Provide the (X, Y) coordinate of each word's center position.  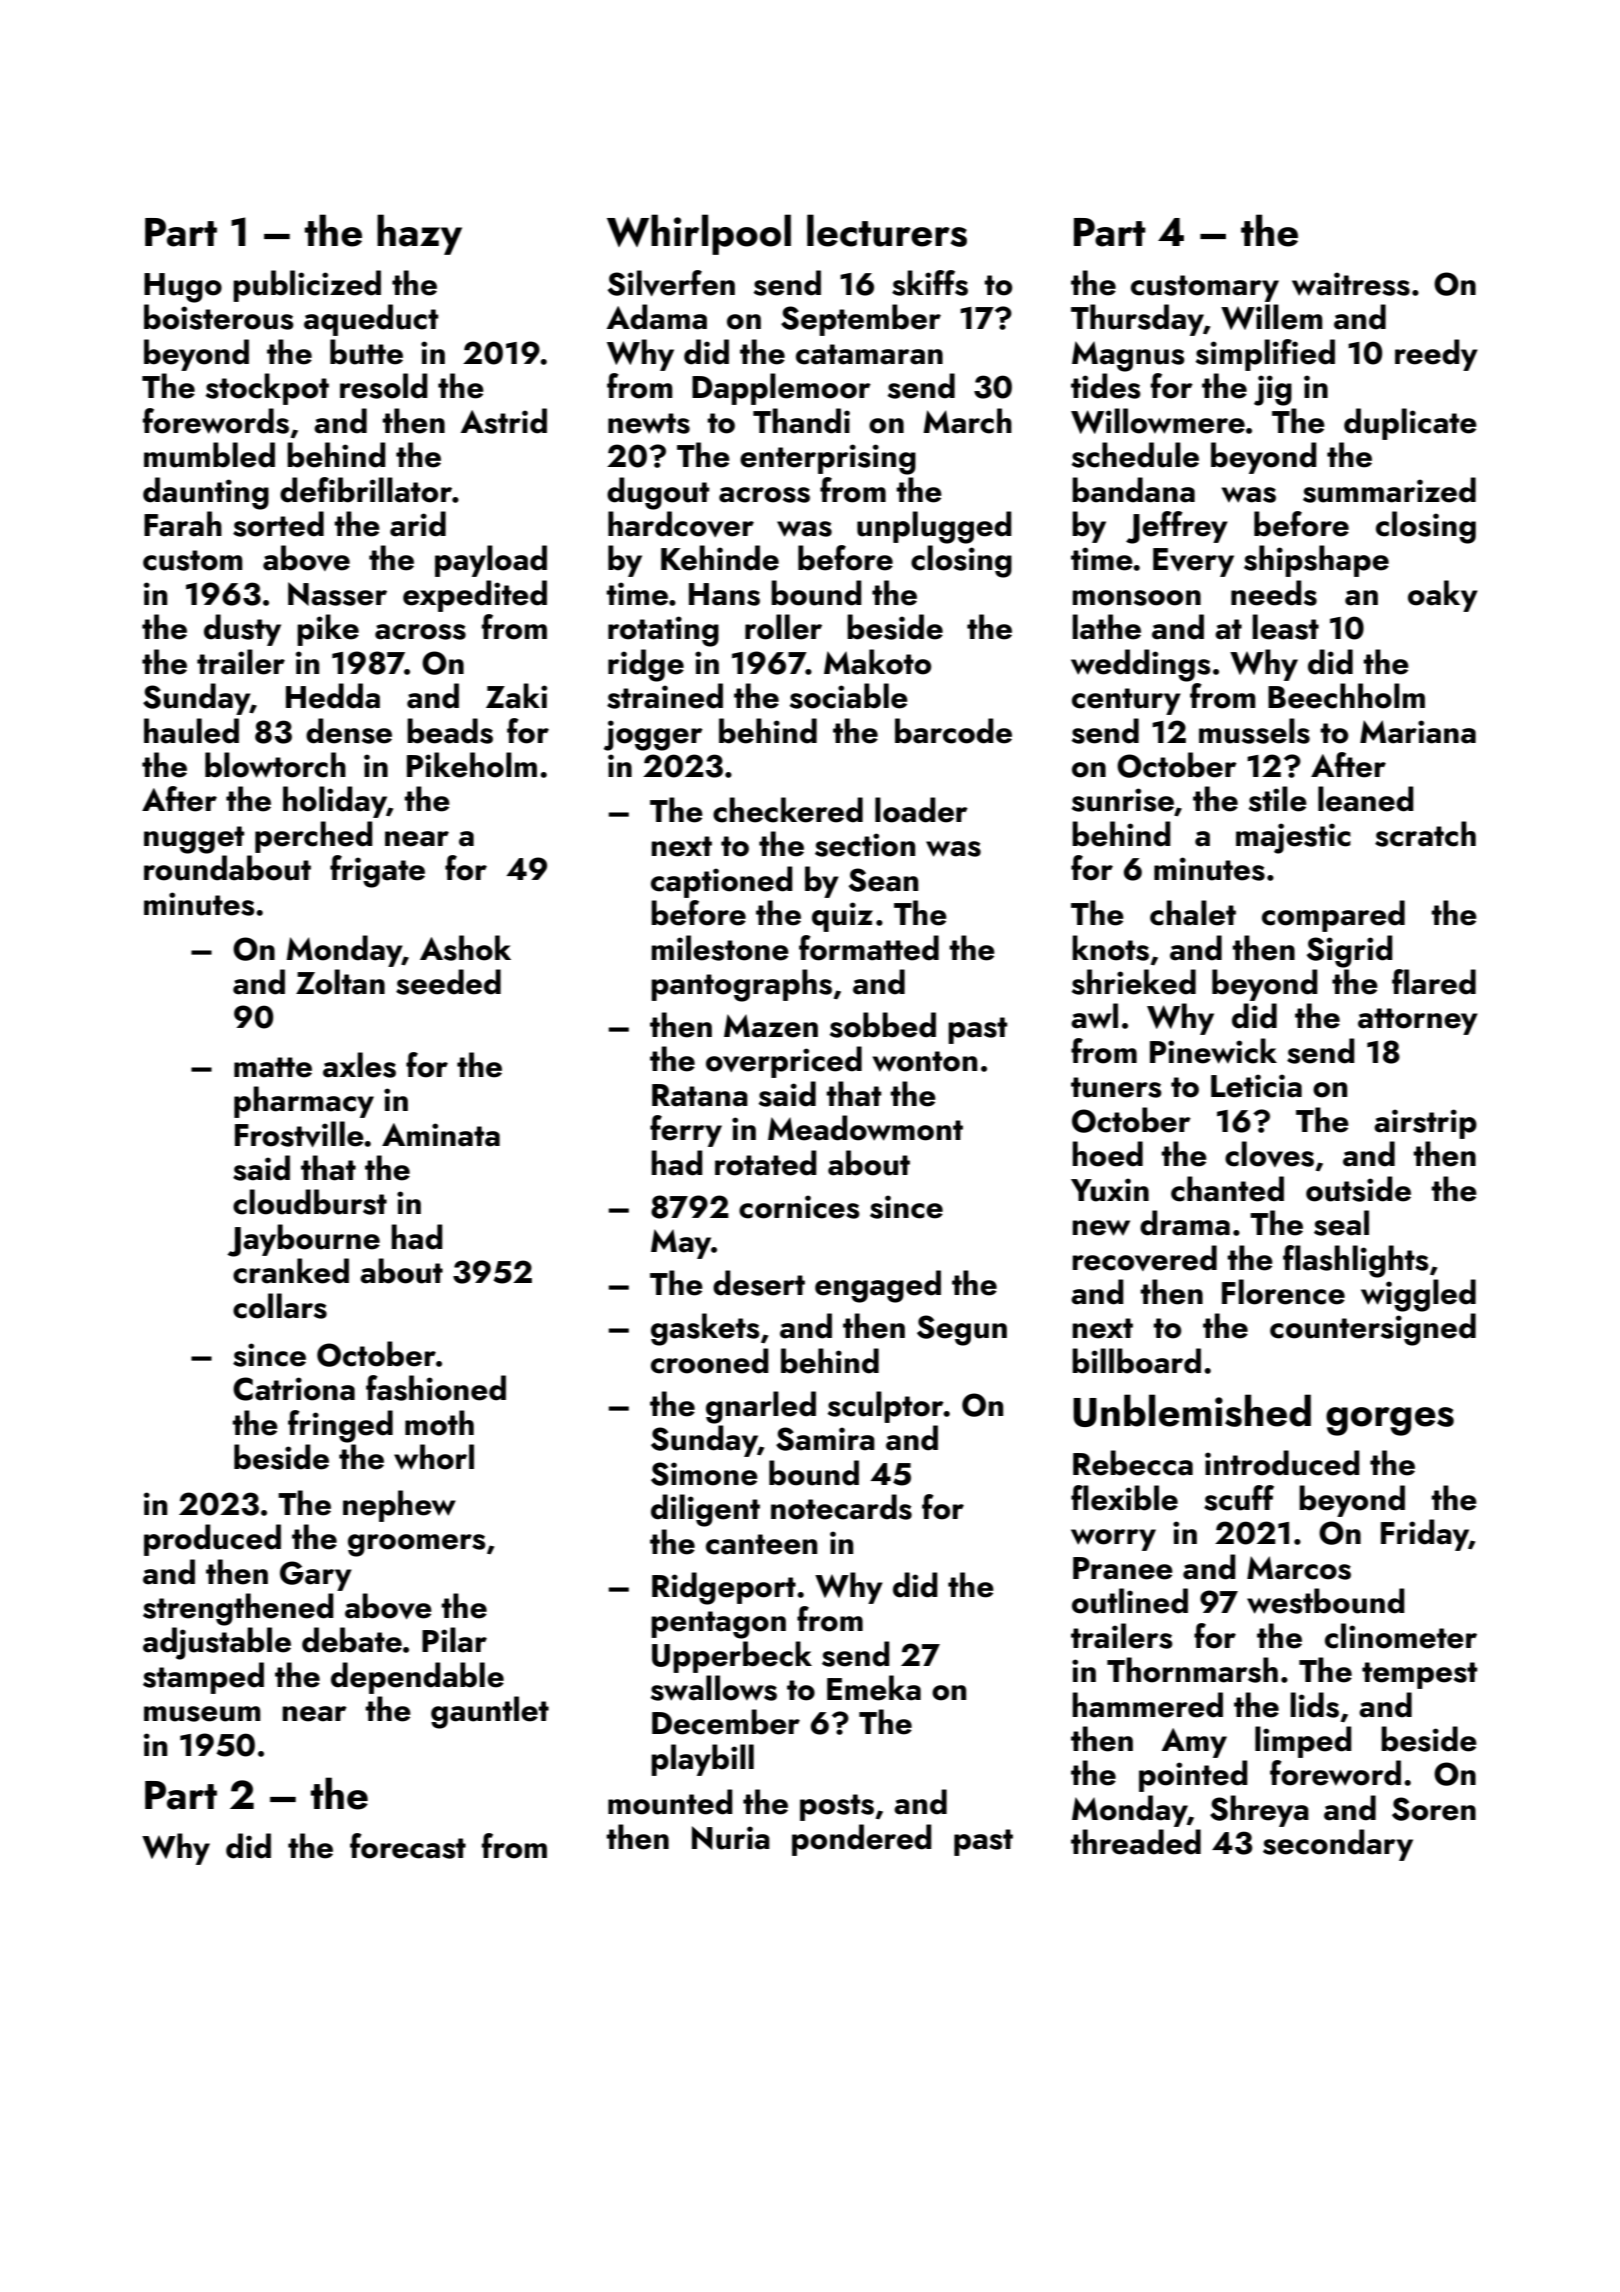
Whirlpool (699, 234)
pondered (862, 1840)
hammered (1147, 1705)
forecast (408, 1846)
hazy (419, 234)
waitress (1351, 284)
